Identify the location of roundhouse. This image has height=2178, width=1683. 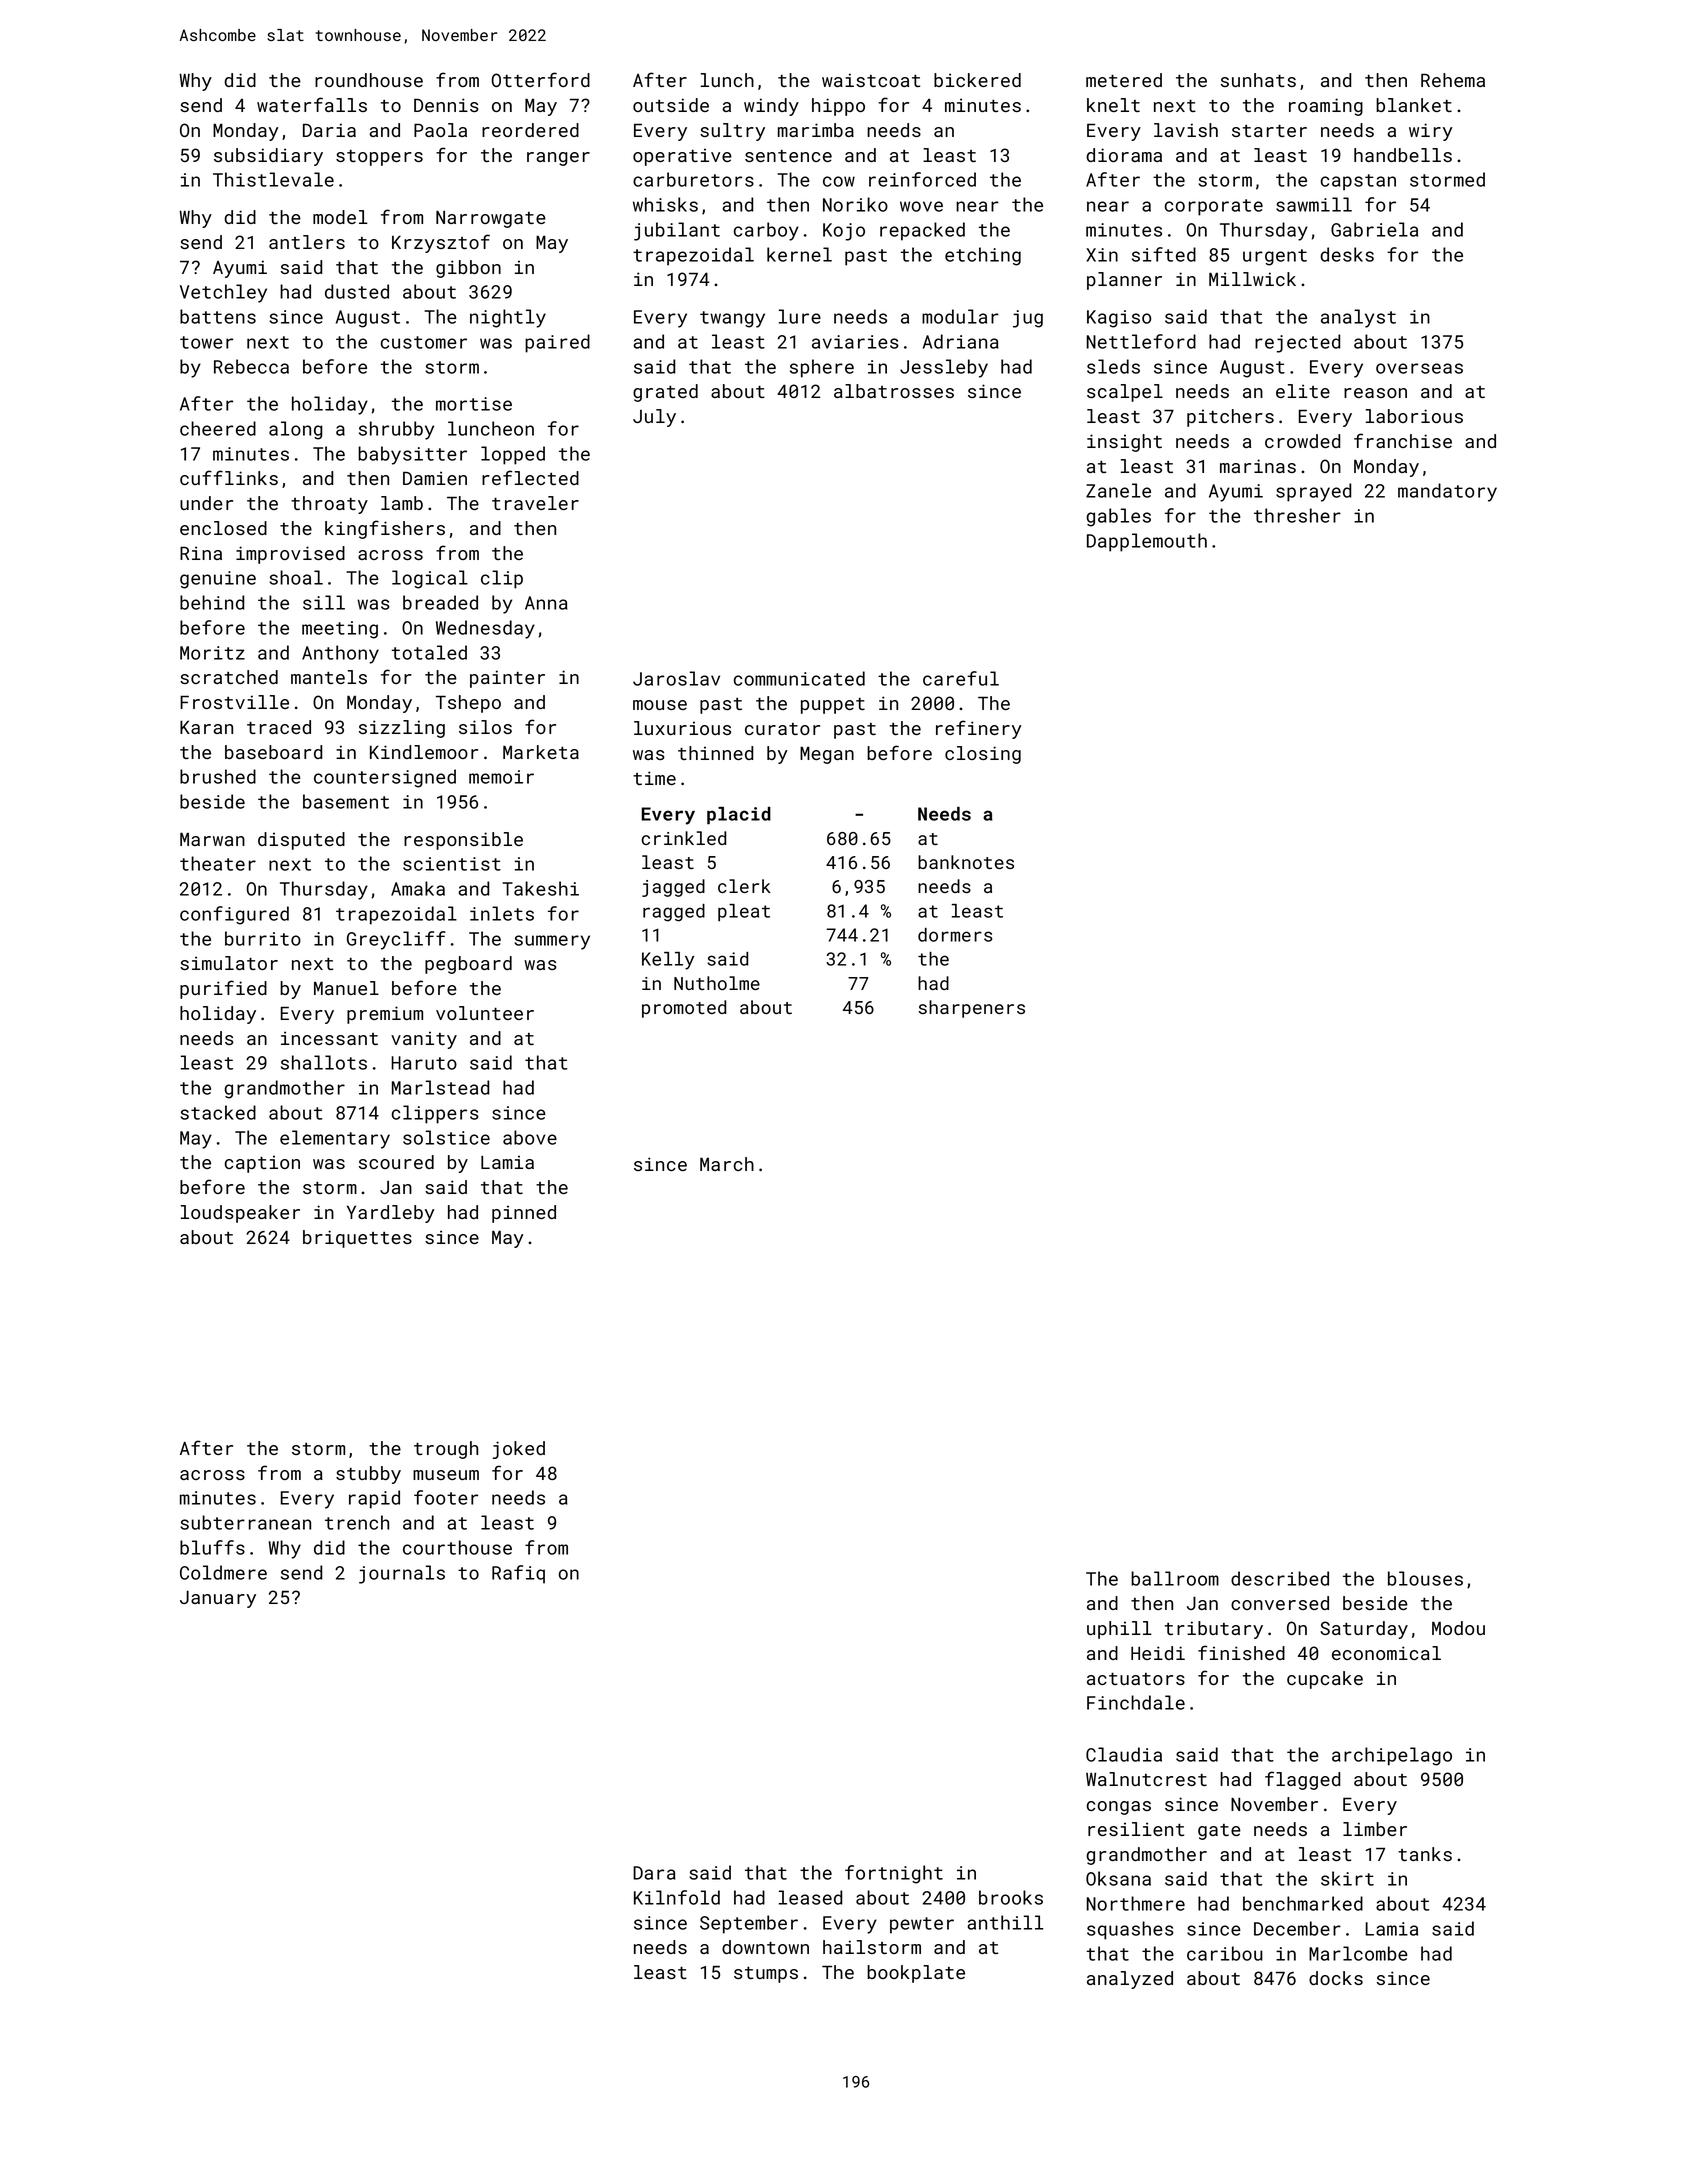
(369, 80).
